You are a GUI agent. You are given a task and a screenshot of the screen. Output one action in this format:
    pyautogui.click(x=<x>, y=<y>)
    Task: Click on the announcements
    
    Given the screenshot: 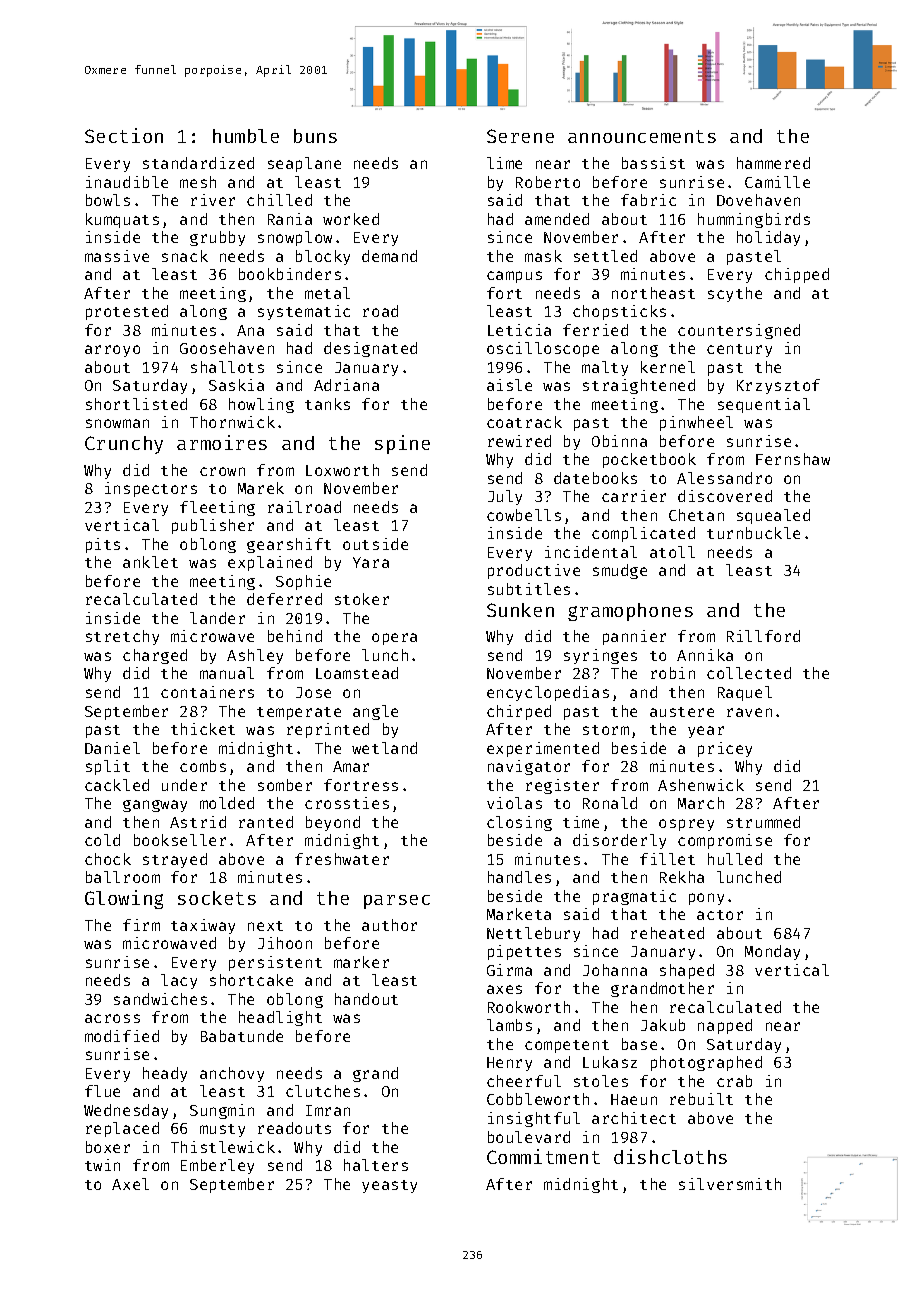 What is the action you would take?
    pyautogui.click(x=642, y=136)
